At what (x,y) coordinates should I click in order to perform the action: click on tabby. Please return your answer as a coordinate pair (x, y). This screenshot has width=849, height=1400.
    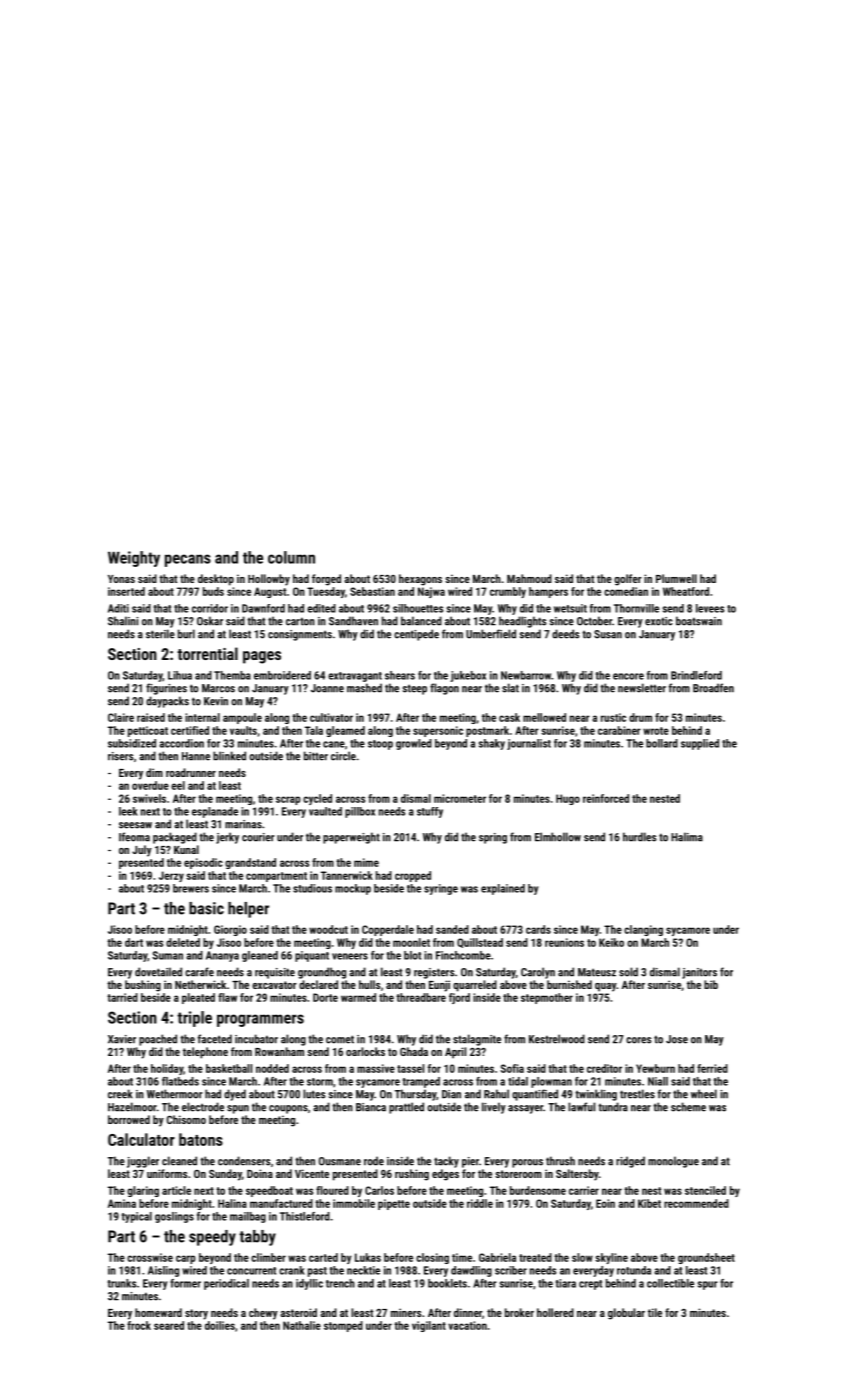
    Looking at the image, I should click on (257, 1238).
